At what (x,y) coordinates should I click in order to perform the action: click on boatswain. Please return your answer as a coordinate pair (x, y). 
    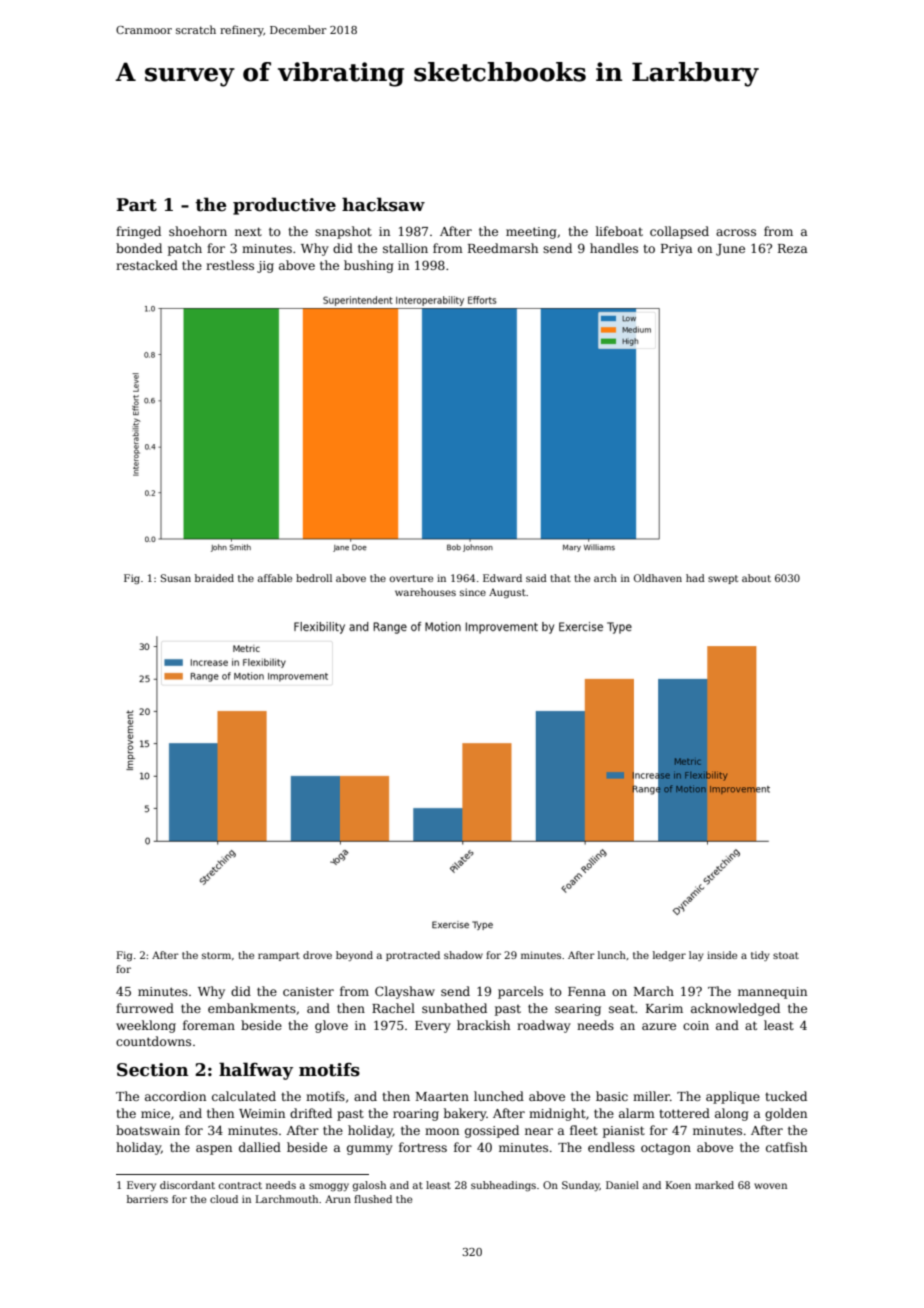
    Looking at the image, I should click on (148, 1130).
